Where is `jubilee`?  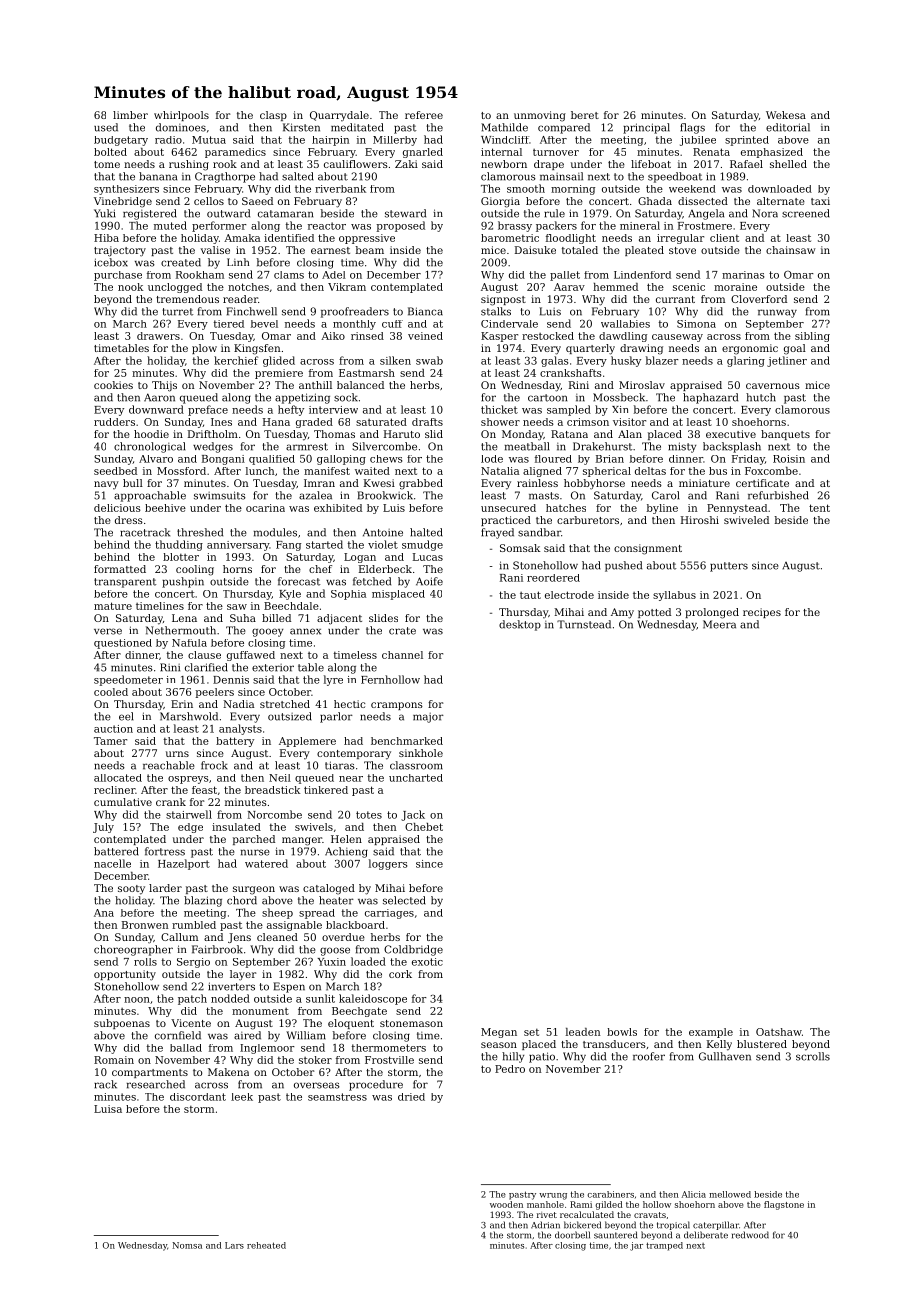 jubilee is located at coordinates (698, 141).
